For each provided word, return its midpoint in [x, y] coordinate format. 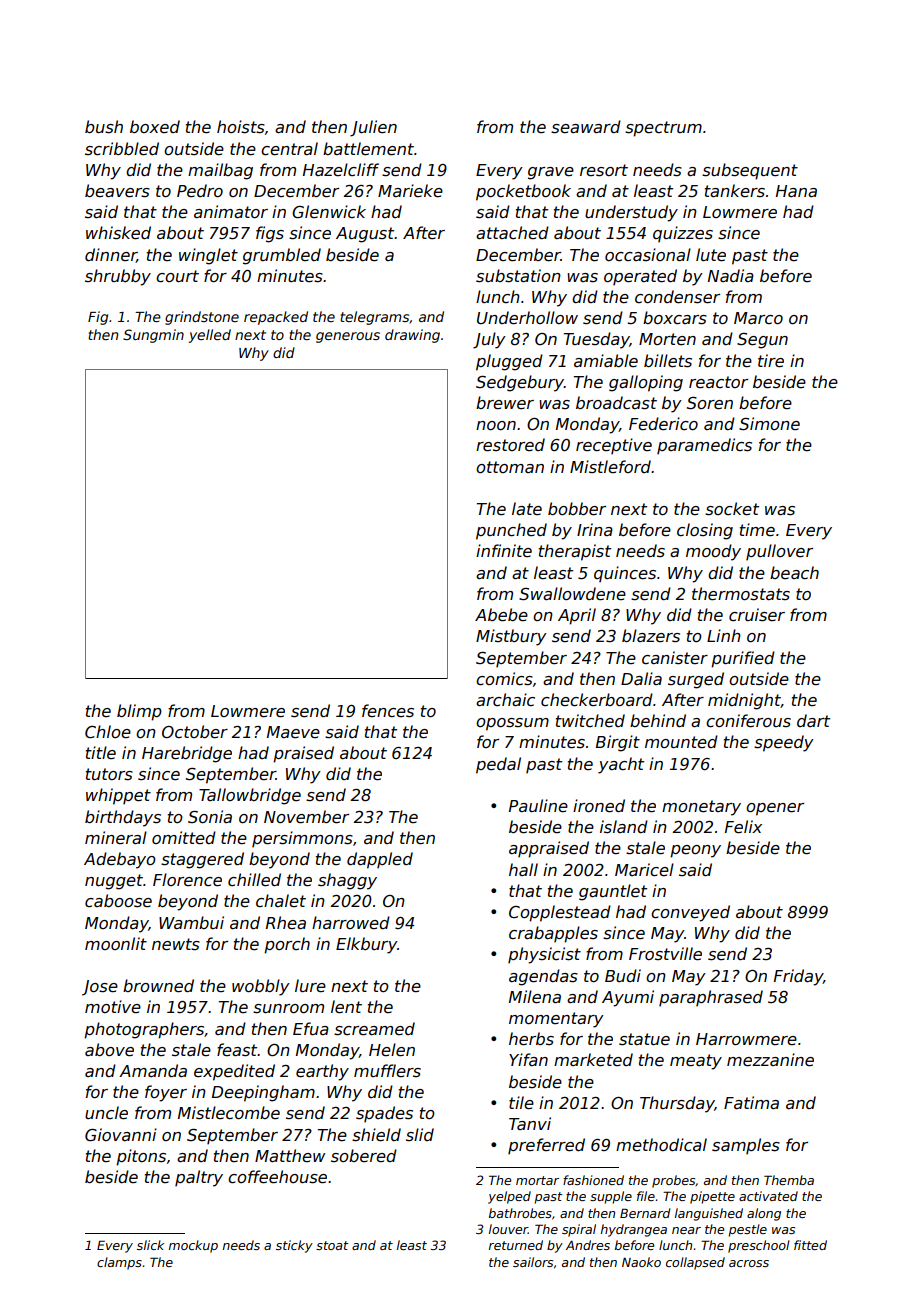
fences [388, 711]
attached [512, 233]
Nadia [731, 275]
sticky [294, 1246]
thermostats [741, 594]
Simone [769, 424]
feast [237, 1050]
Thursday [677, 1104]
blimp [139, 712]
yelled [209, 336]
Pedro [200, 190]
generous [348, 337]
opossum [512, 724]
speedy [784, 743]
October [195, 732]
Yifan [528, 1059]
